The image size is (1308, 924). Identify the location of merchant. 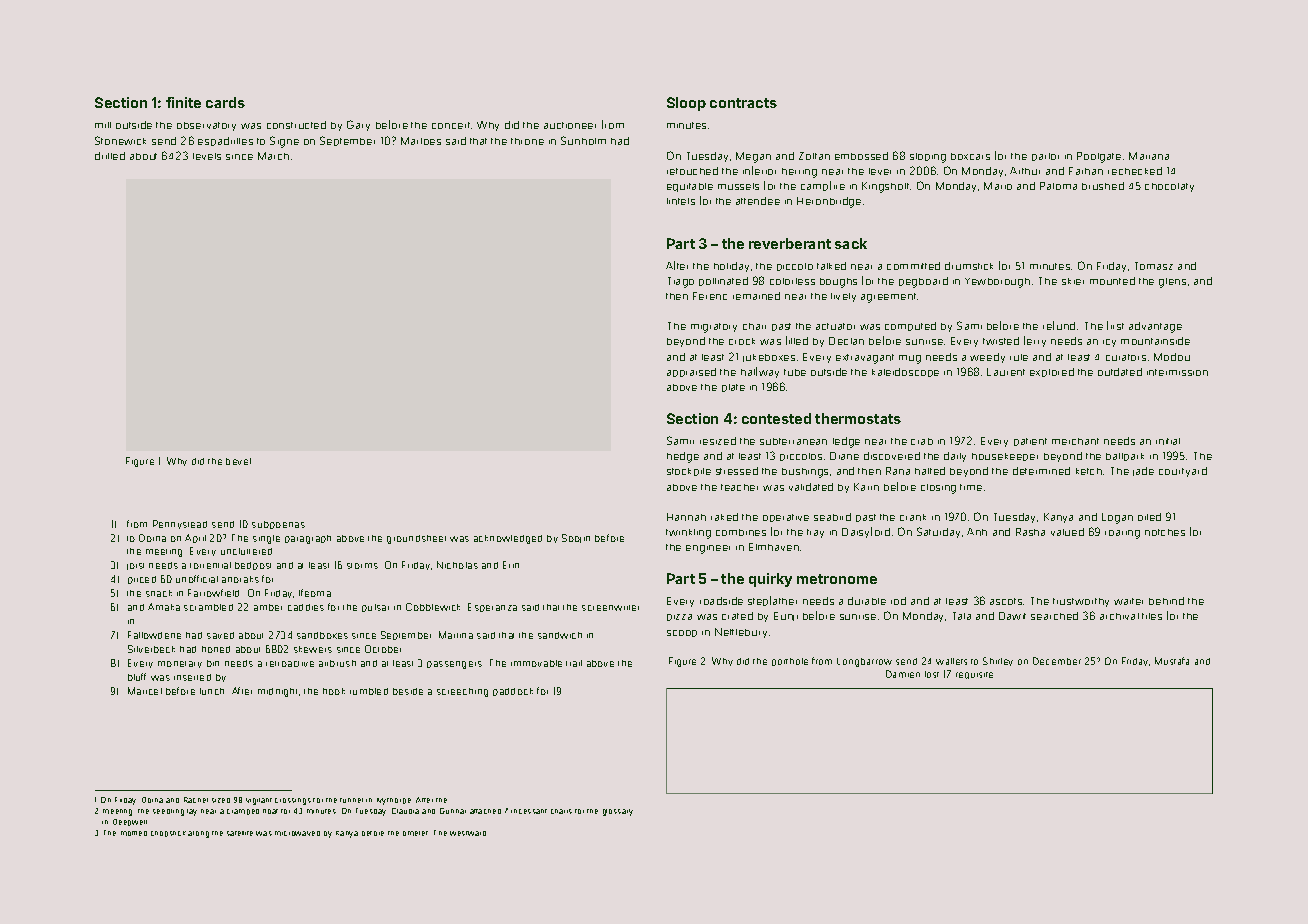
(1075, 441).
